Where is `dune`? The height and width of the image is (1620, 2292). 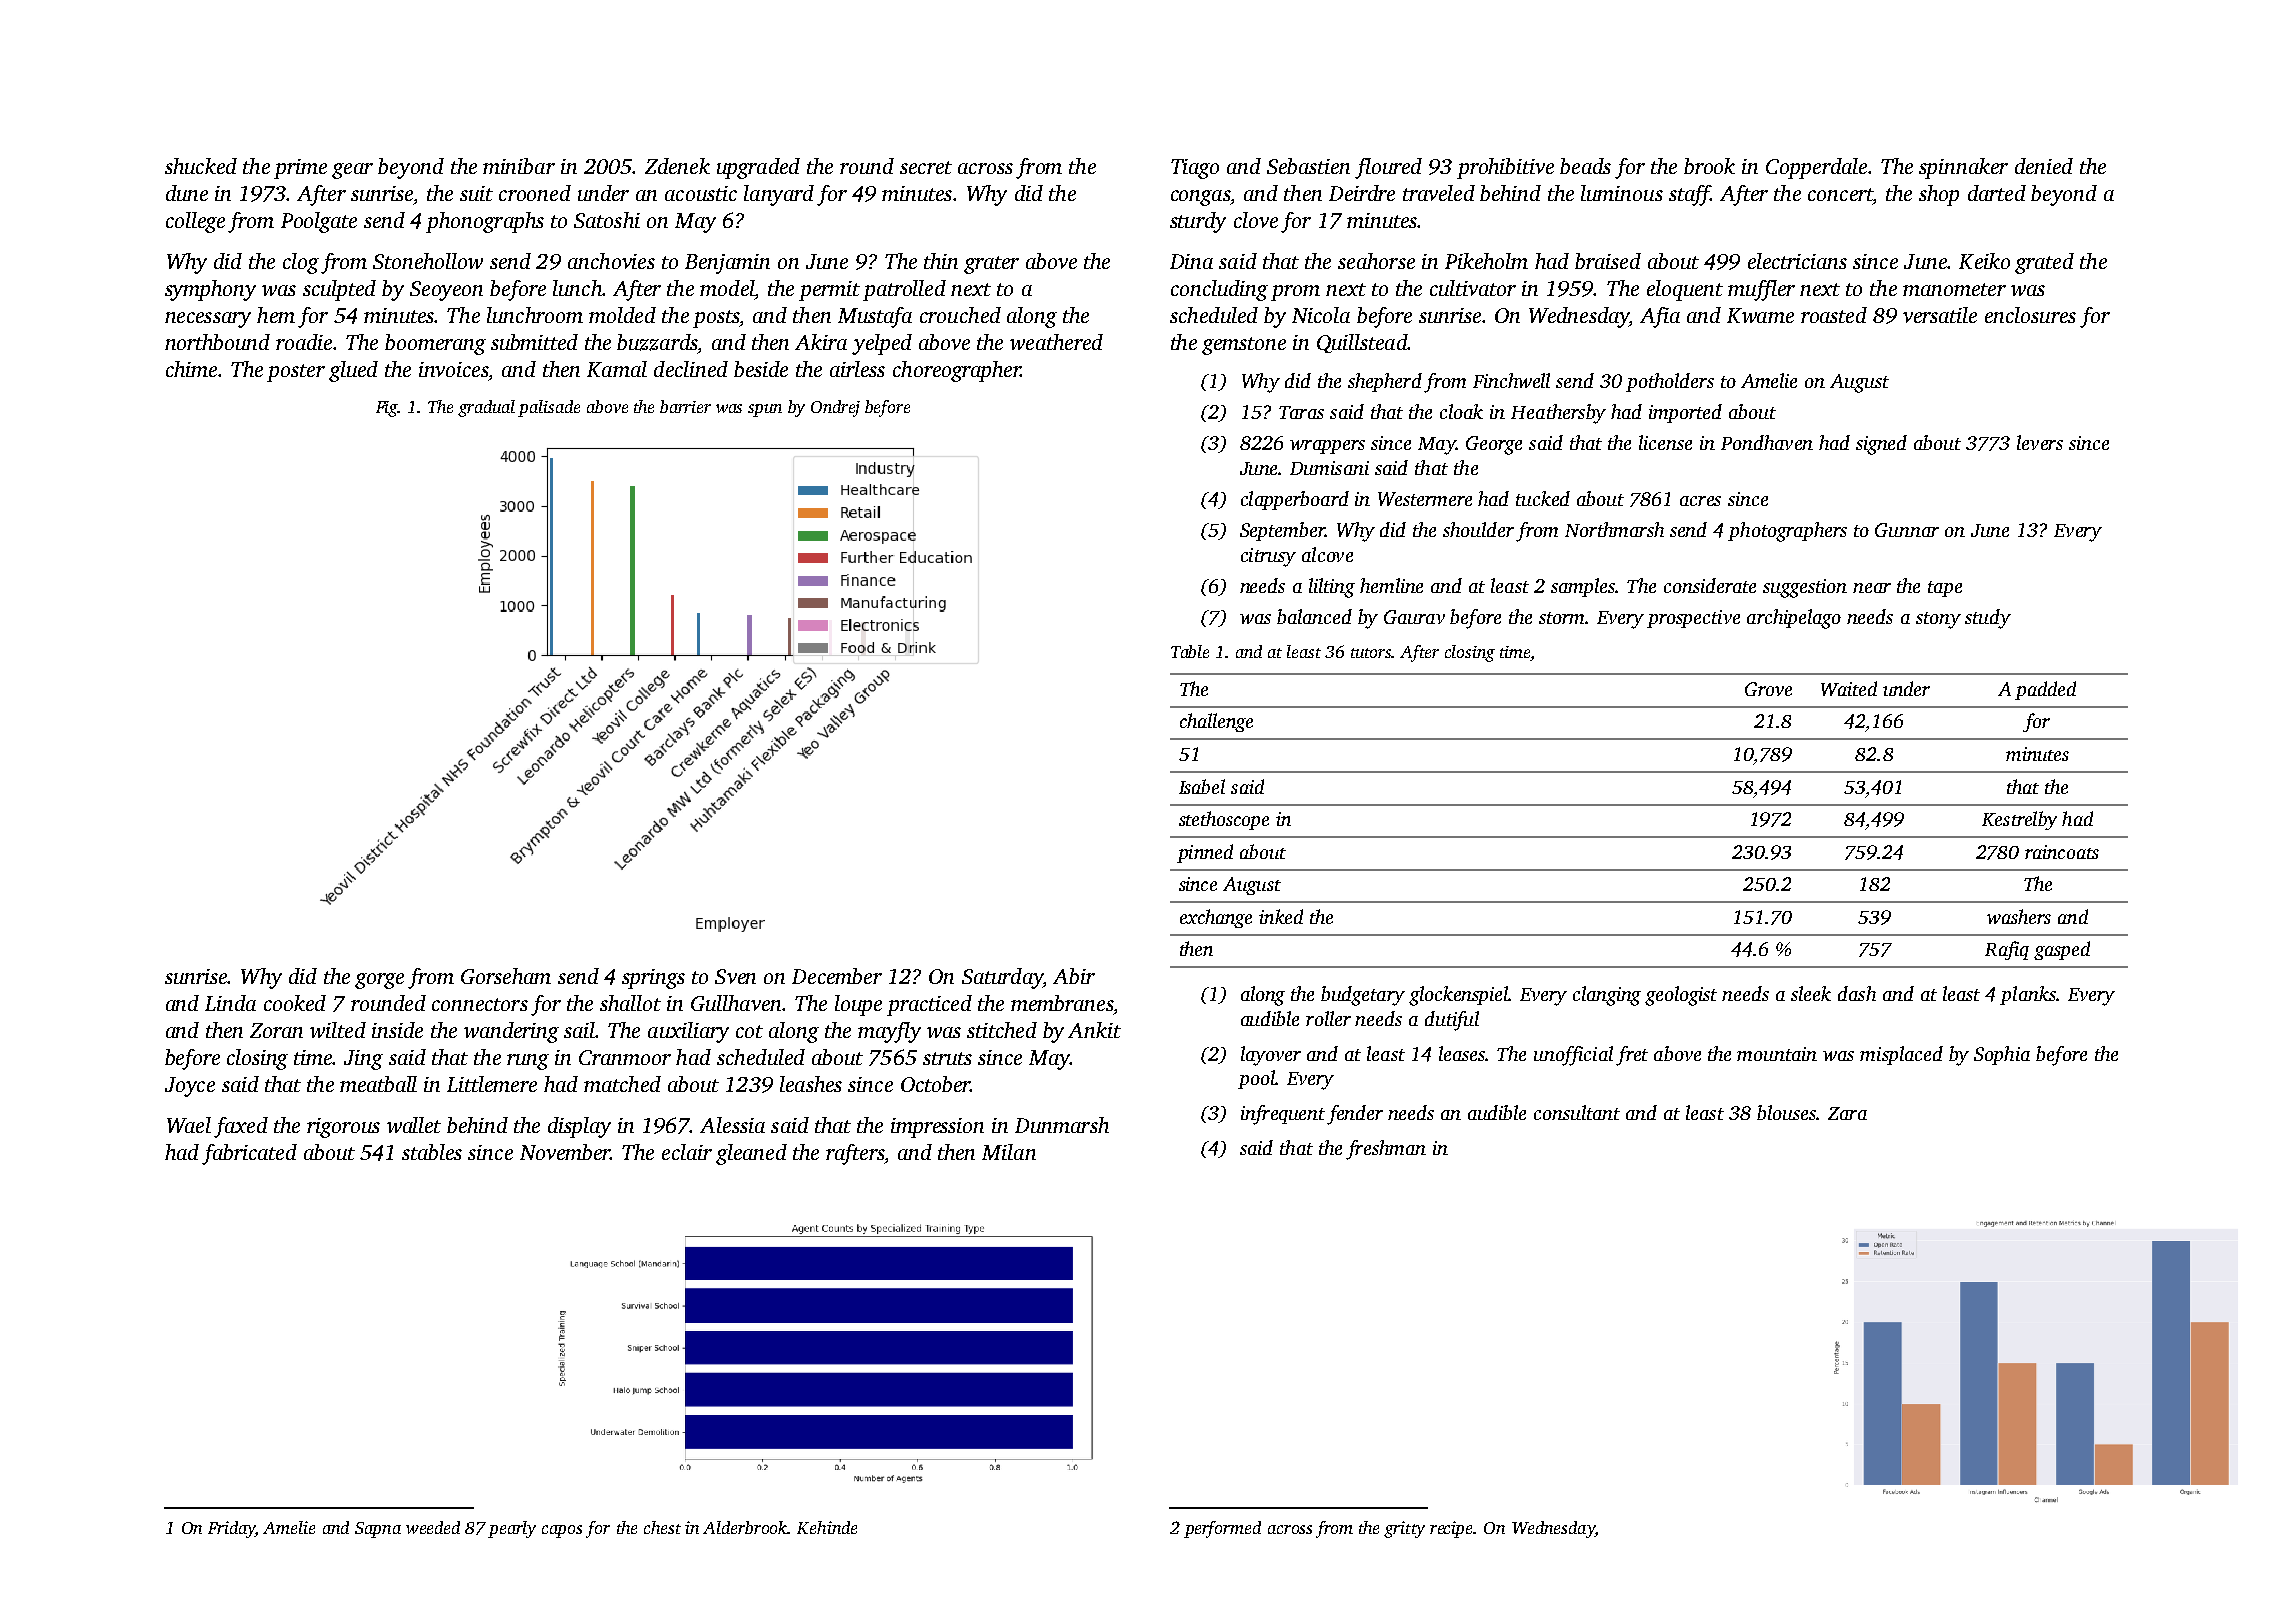 dune is located at coordinates (187, 193).
